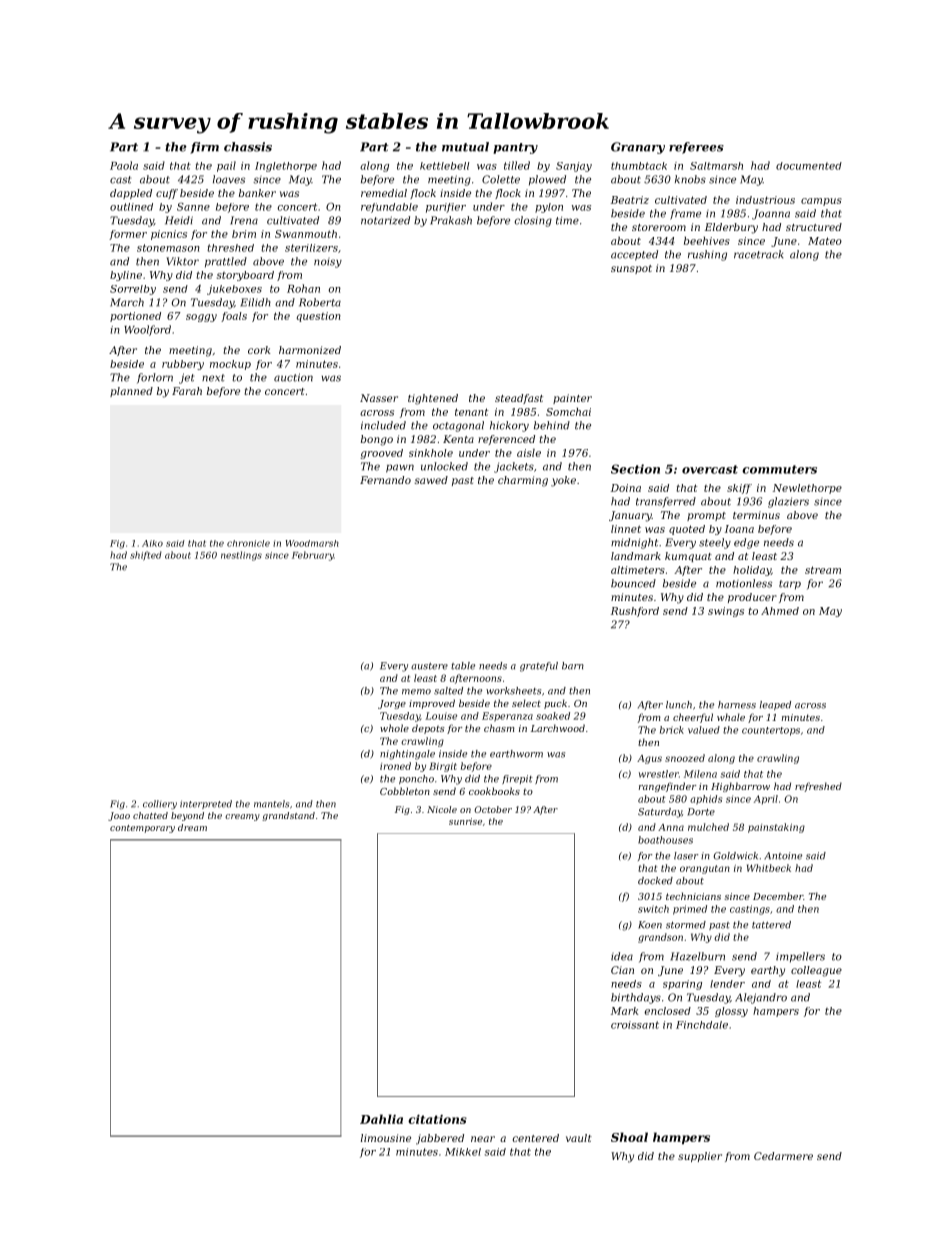  I want to click on limousine, so click(386, 1138).
